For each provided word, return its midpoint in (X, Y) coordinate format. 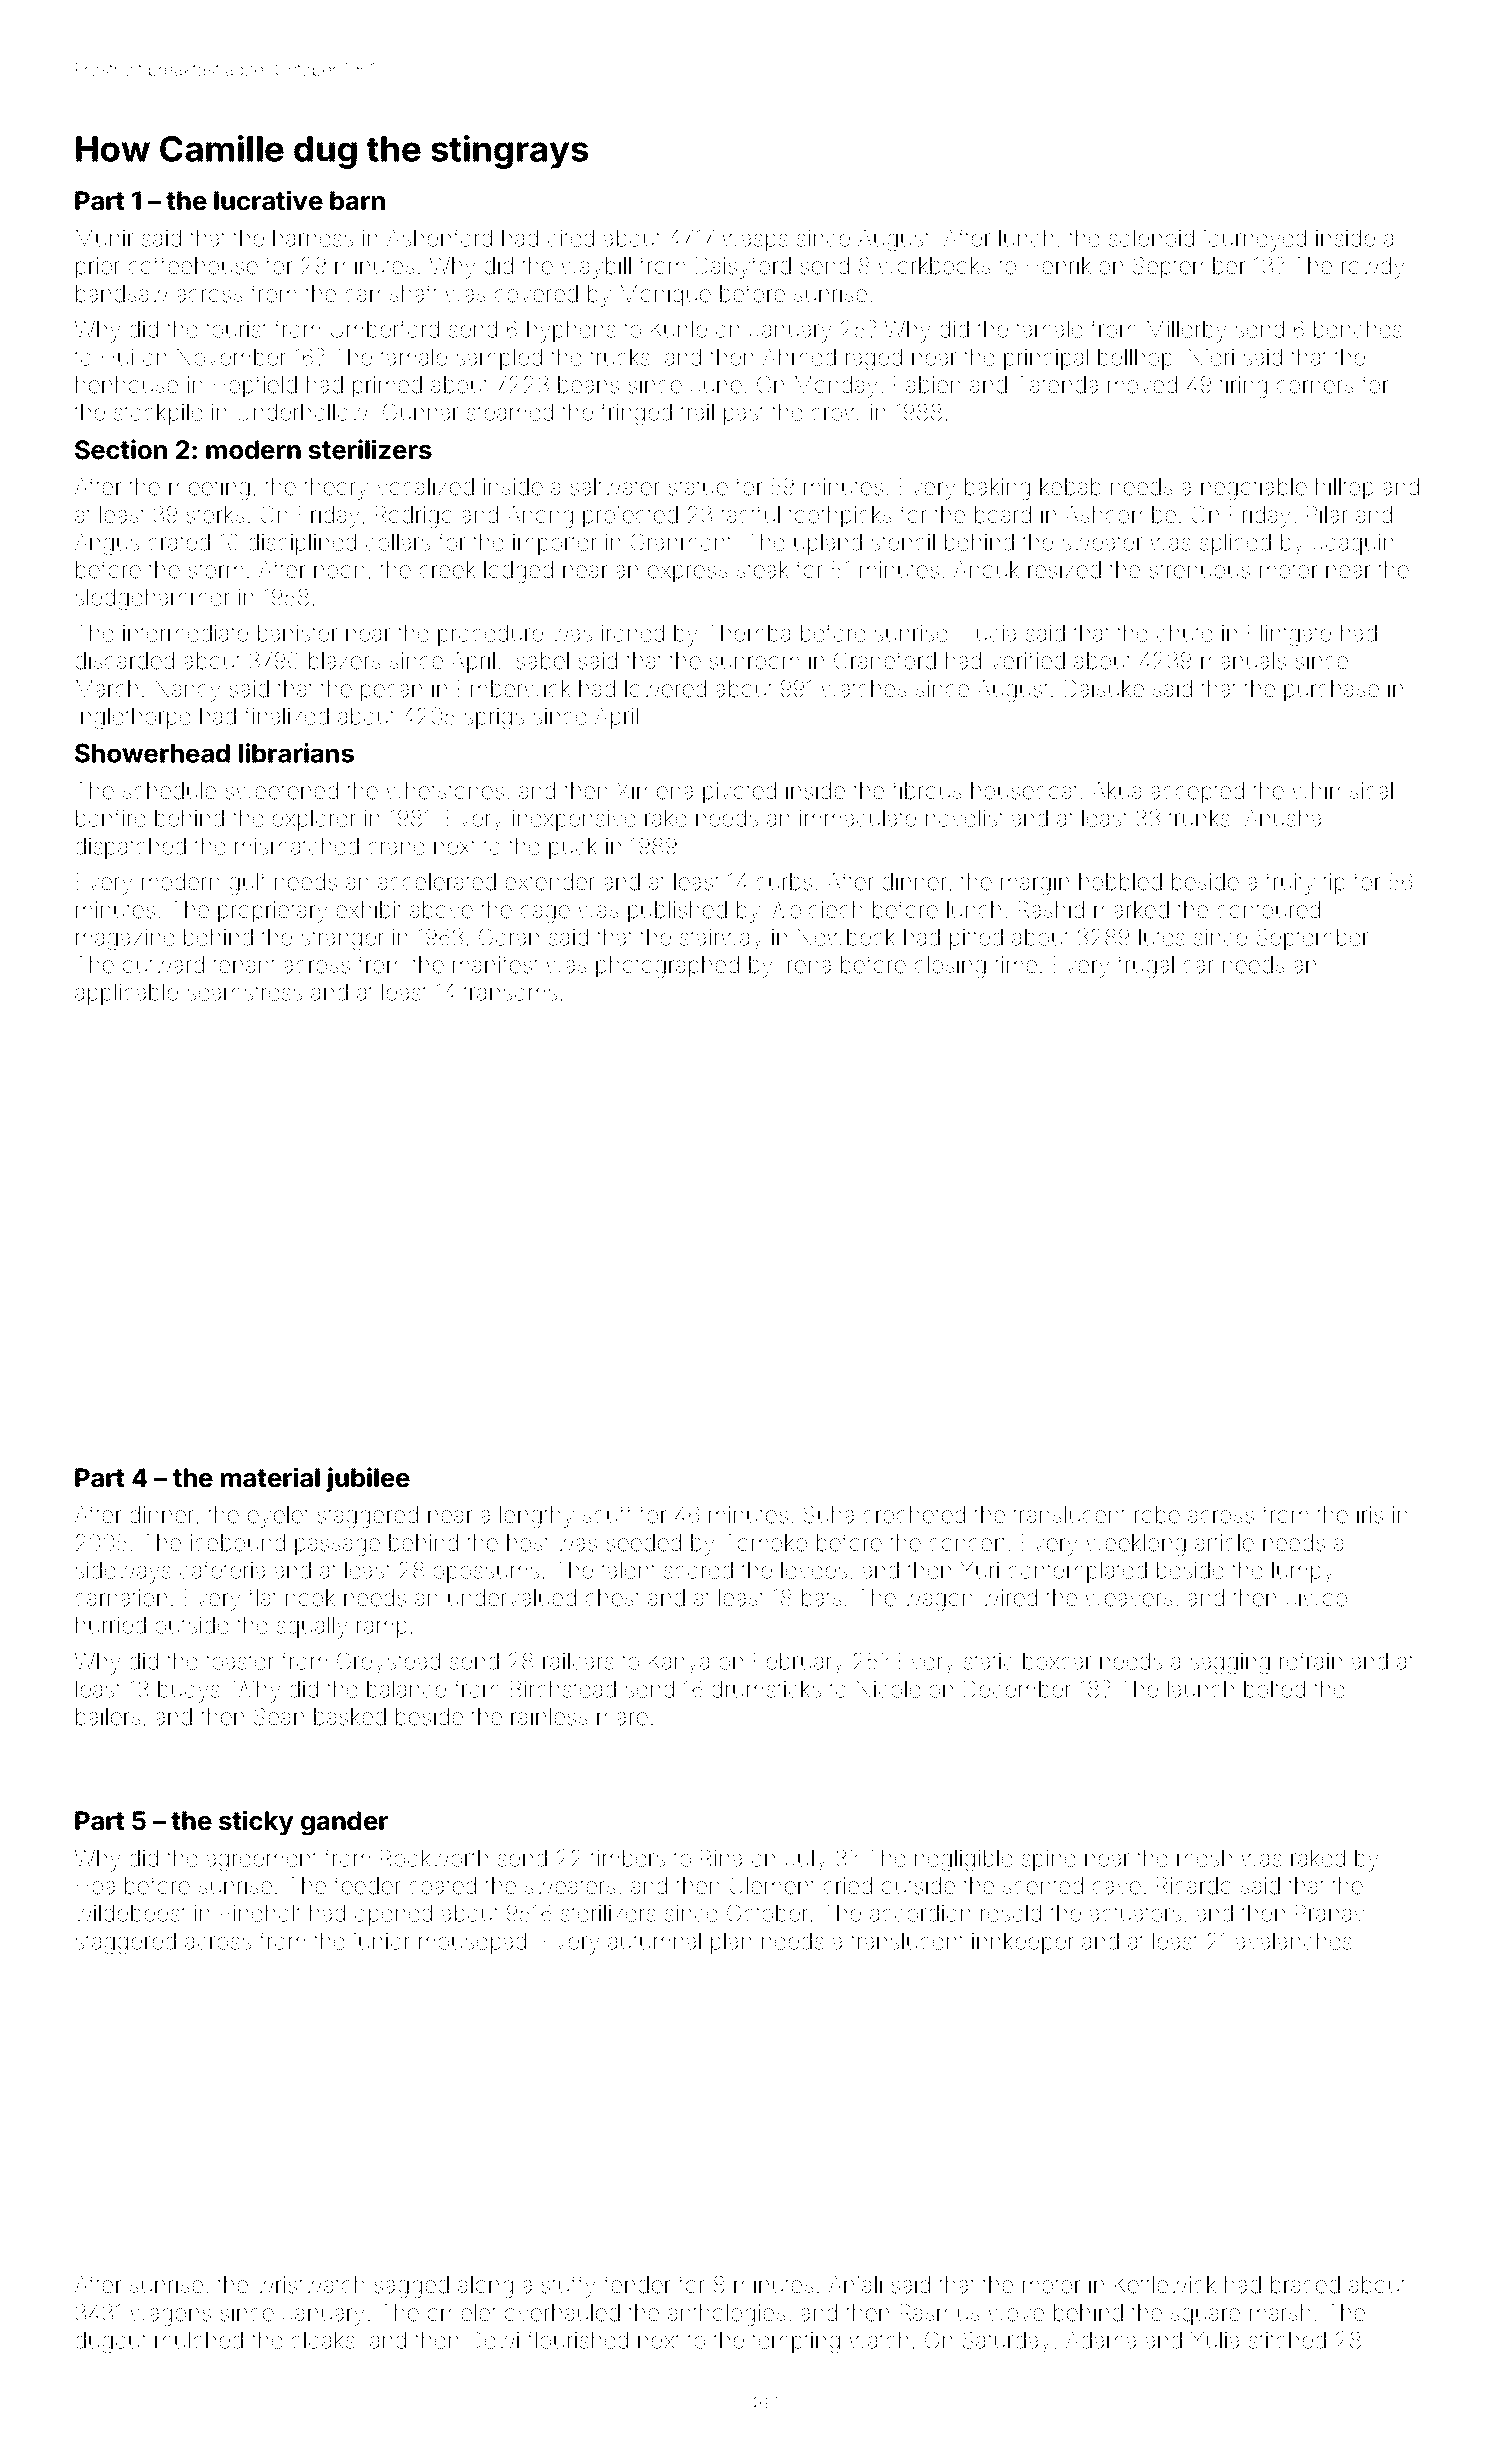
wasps (755, 242)
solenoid (1151, 238)
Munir (104, 238)
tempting (796, 2343)
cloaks (323, 2340)
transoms (510, 993)
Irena (806, 965)
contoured (1268, 910)
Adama (1101, 2340)
